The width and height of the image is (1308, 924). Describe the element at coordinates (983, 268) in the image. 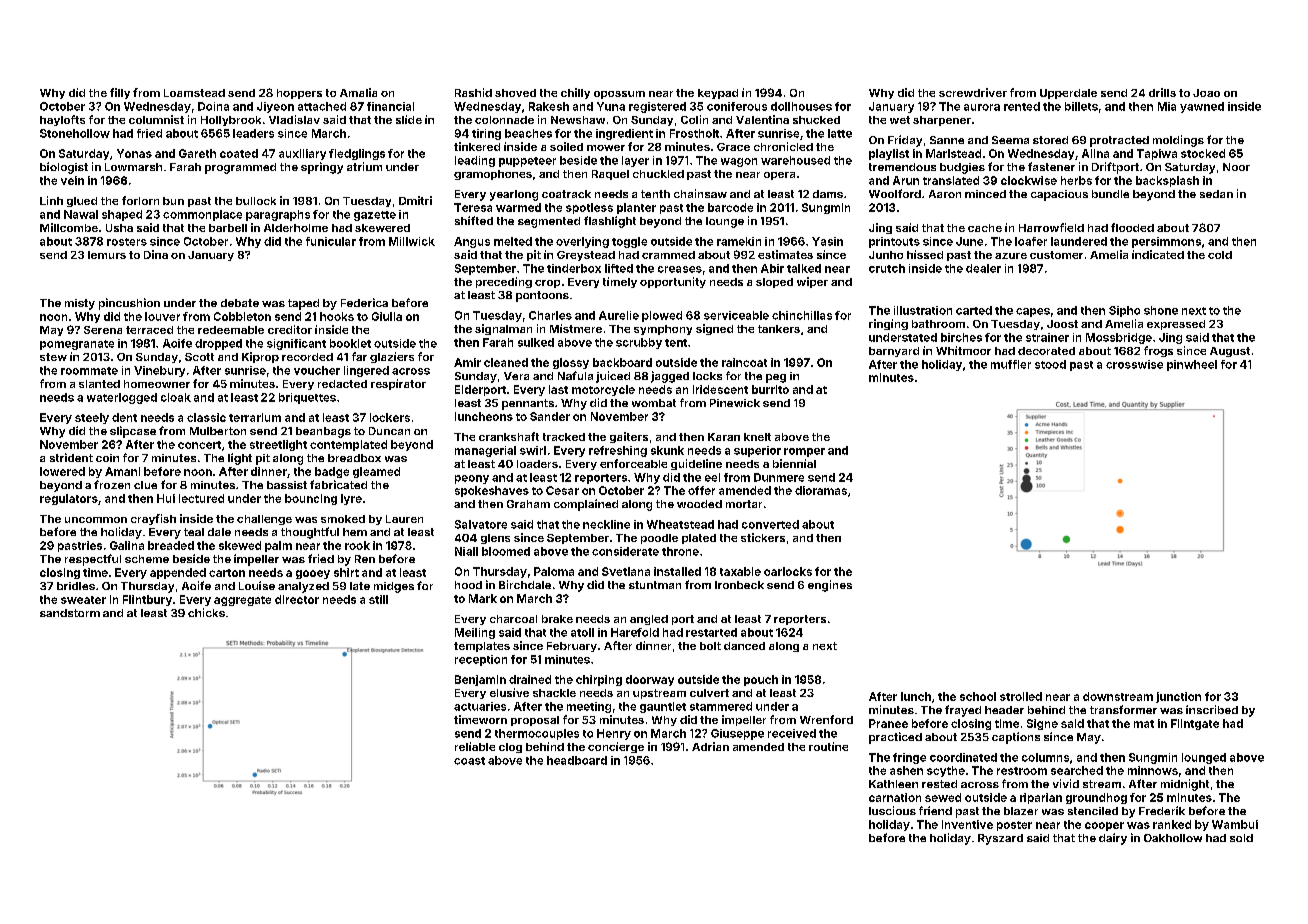

I see `dealer` at that location.
